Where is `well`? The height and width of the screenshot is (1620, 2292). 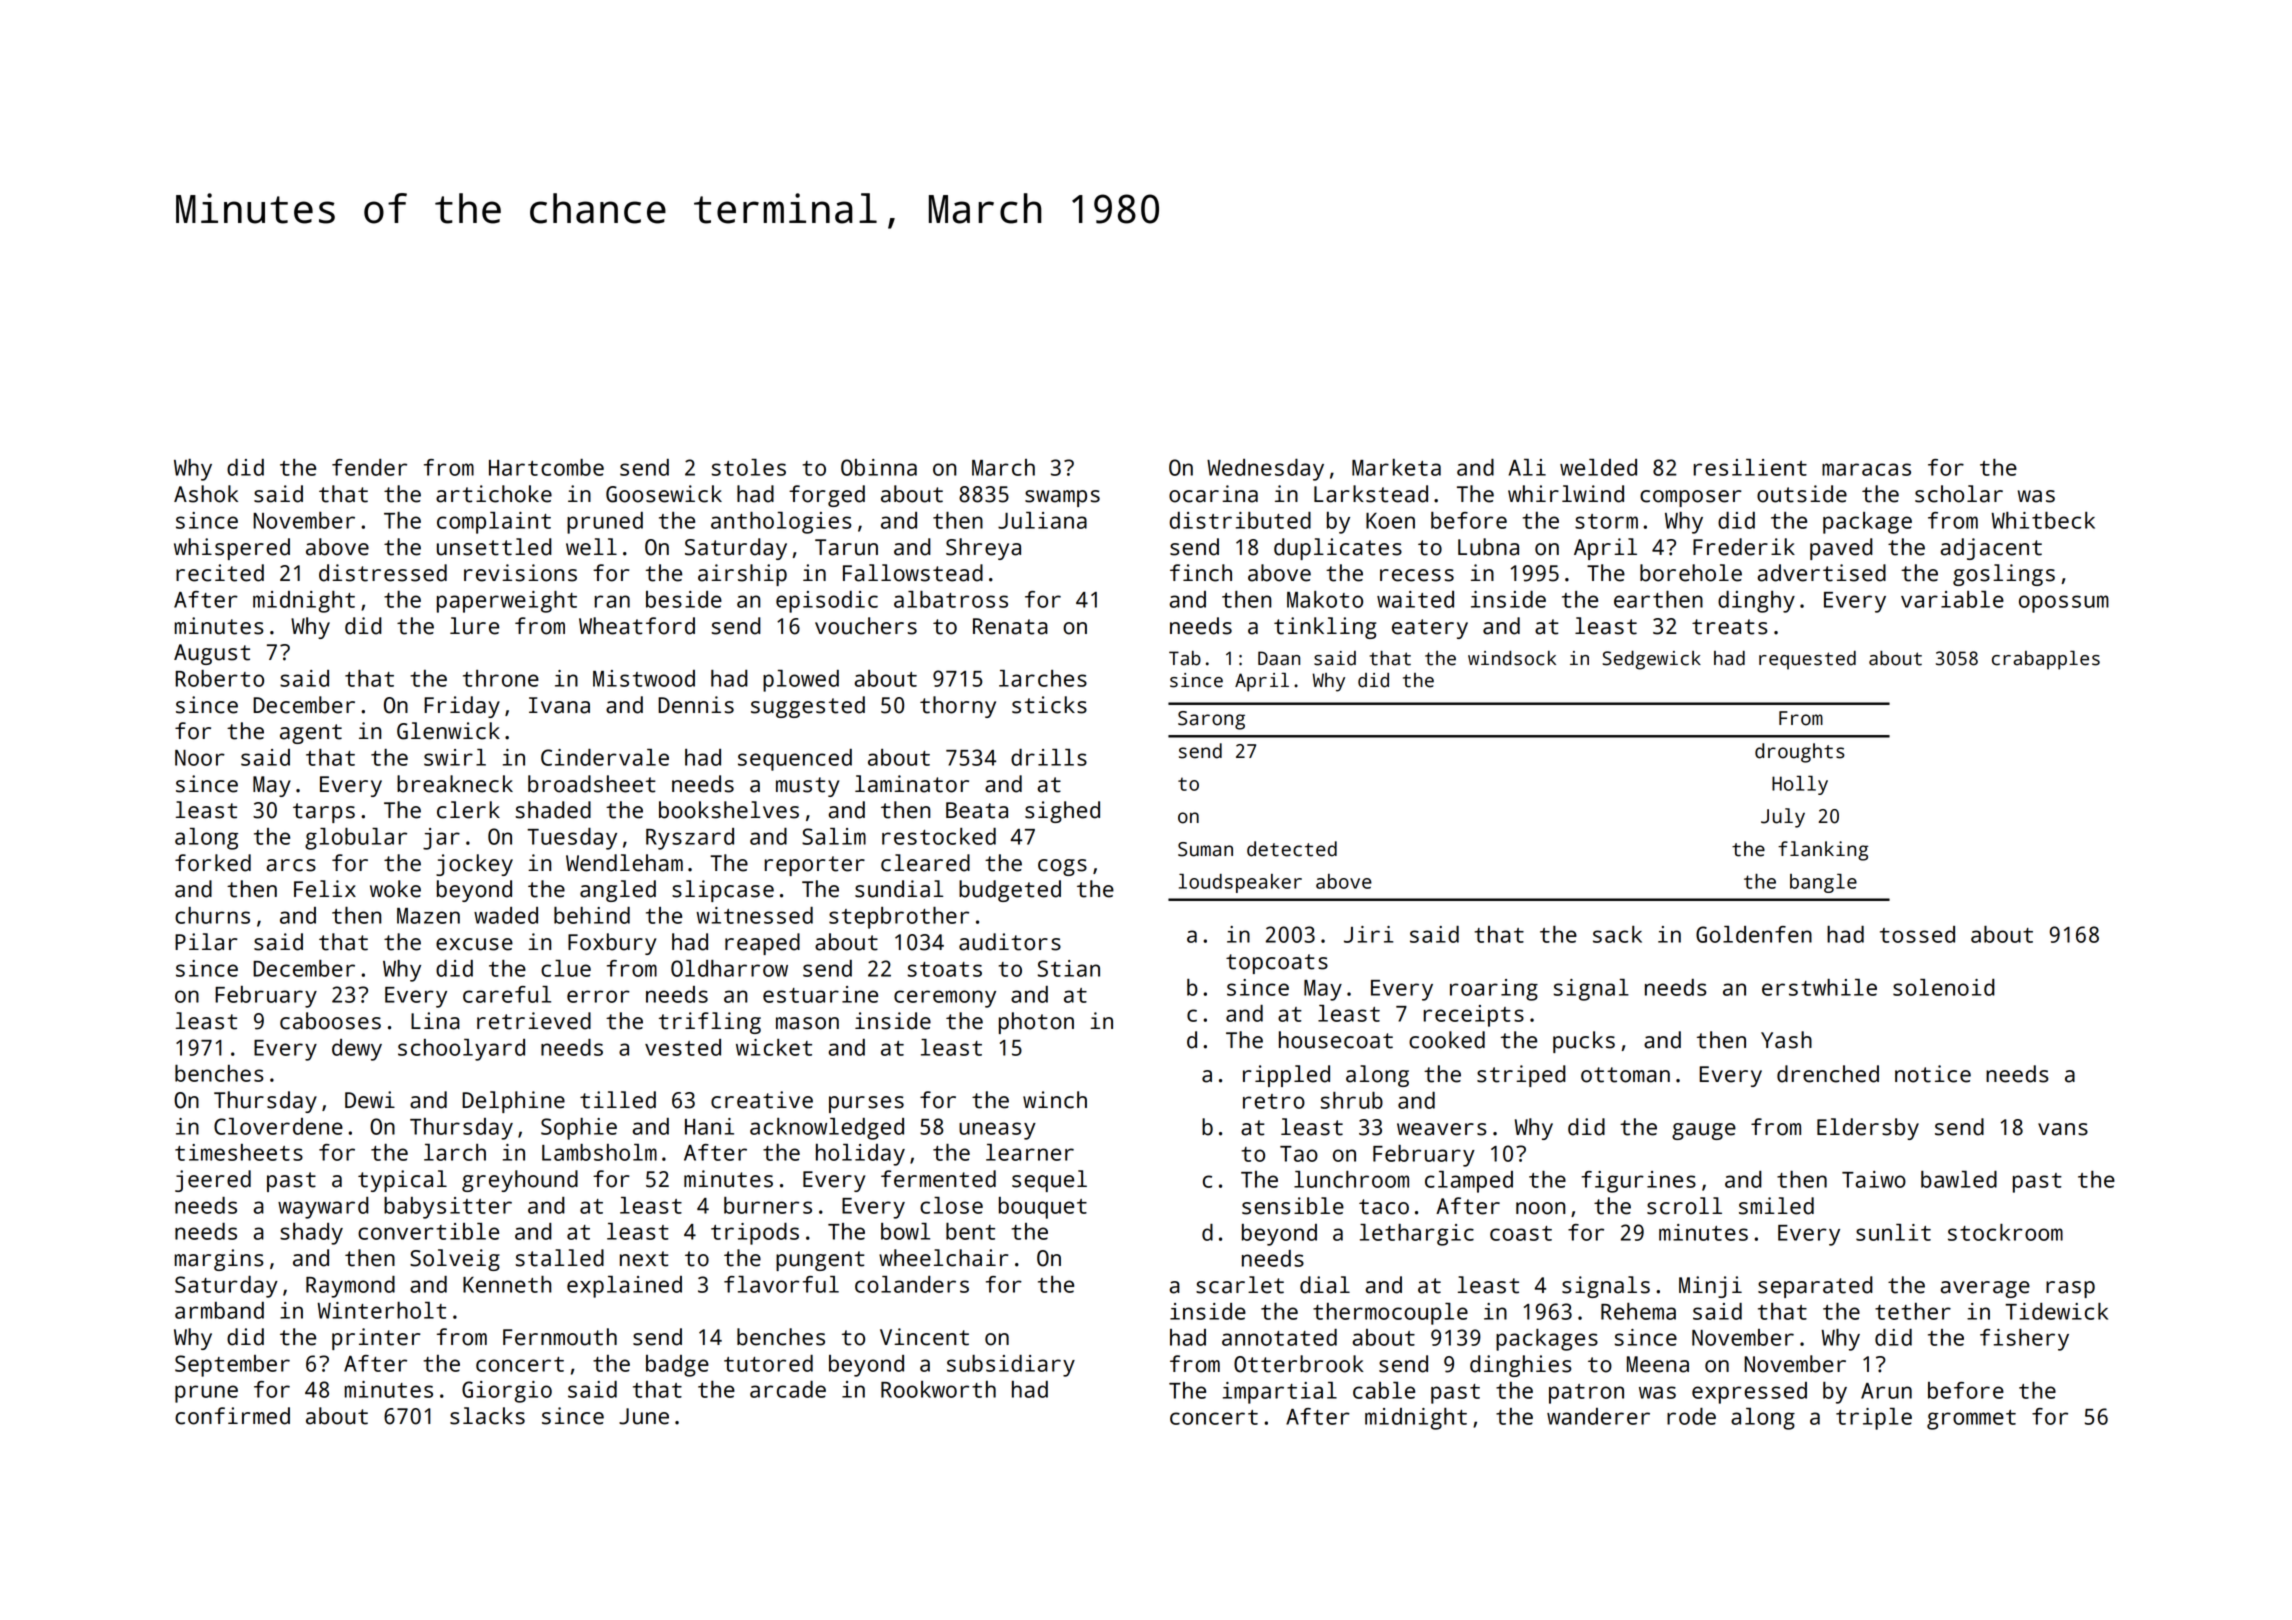
well is located at coordinates (591, 547).
